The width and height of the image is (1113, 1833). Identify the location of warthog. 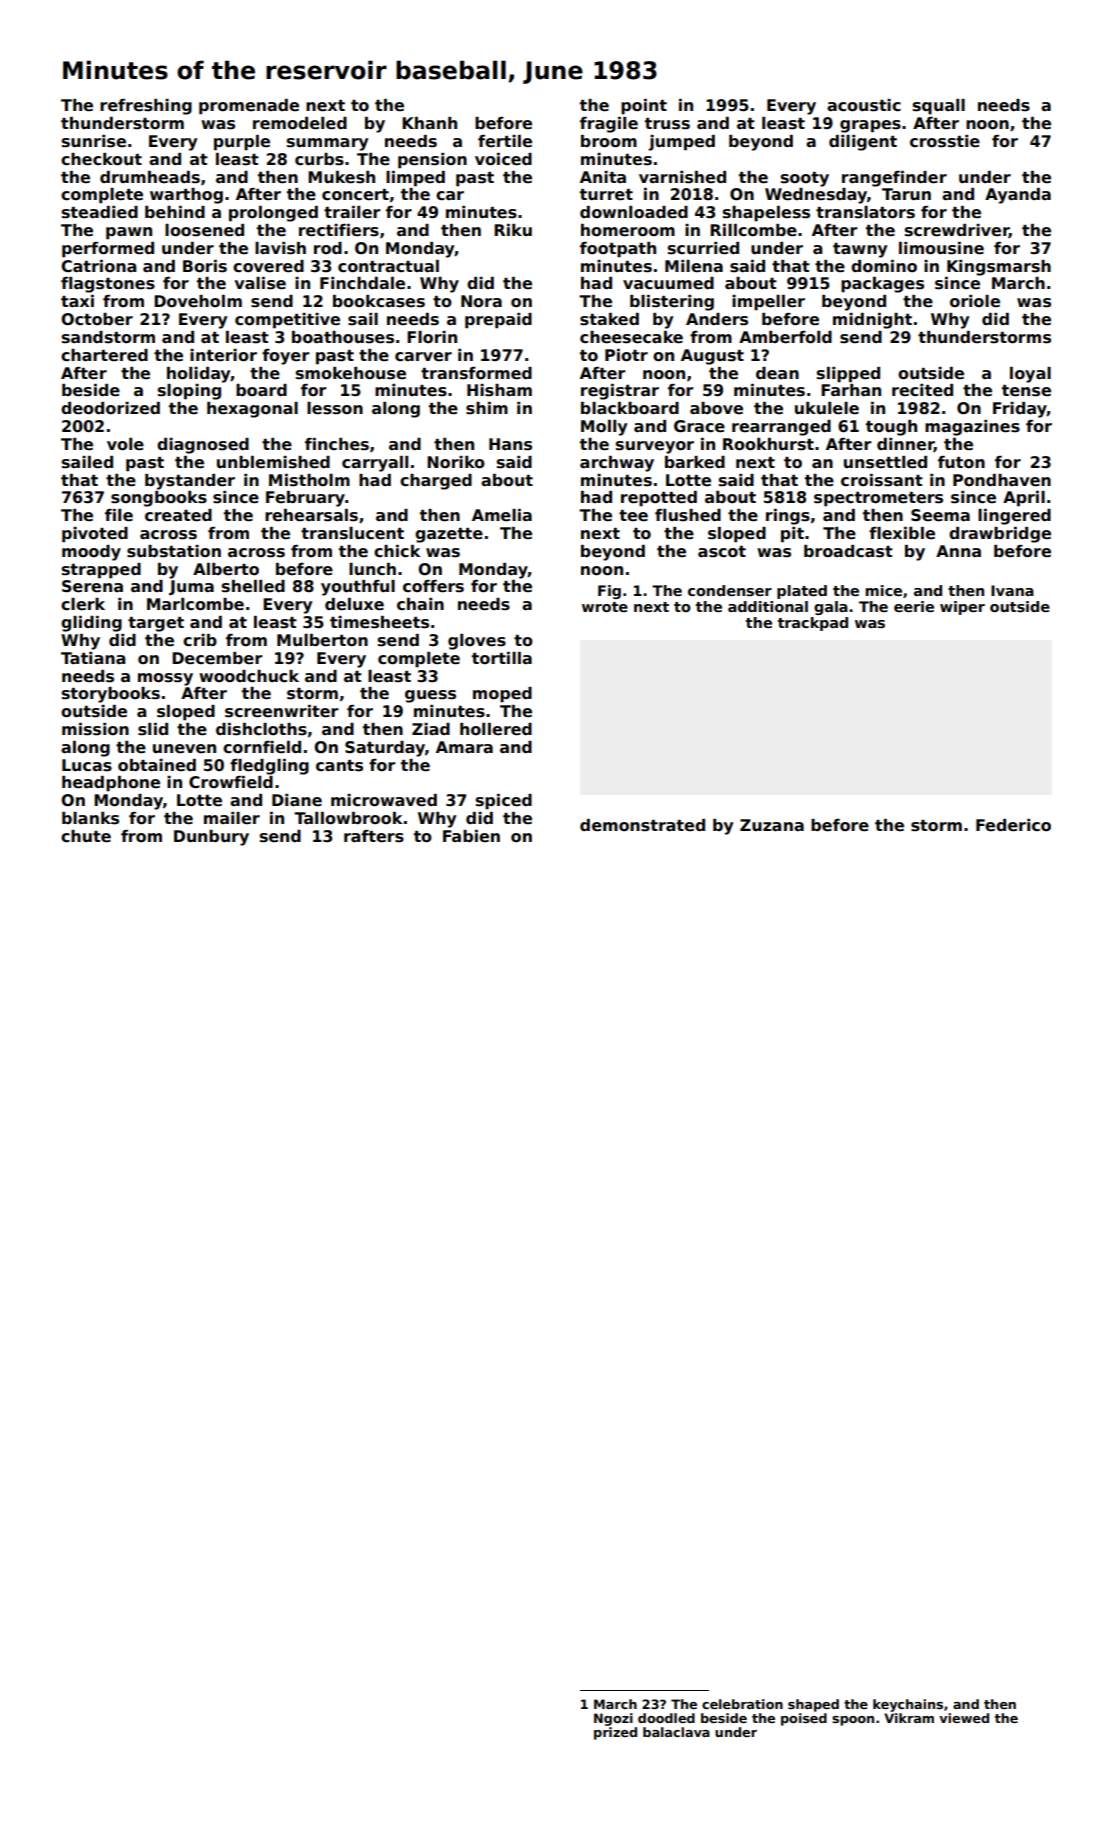
(186, 196).
